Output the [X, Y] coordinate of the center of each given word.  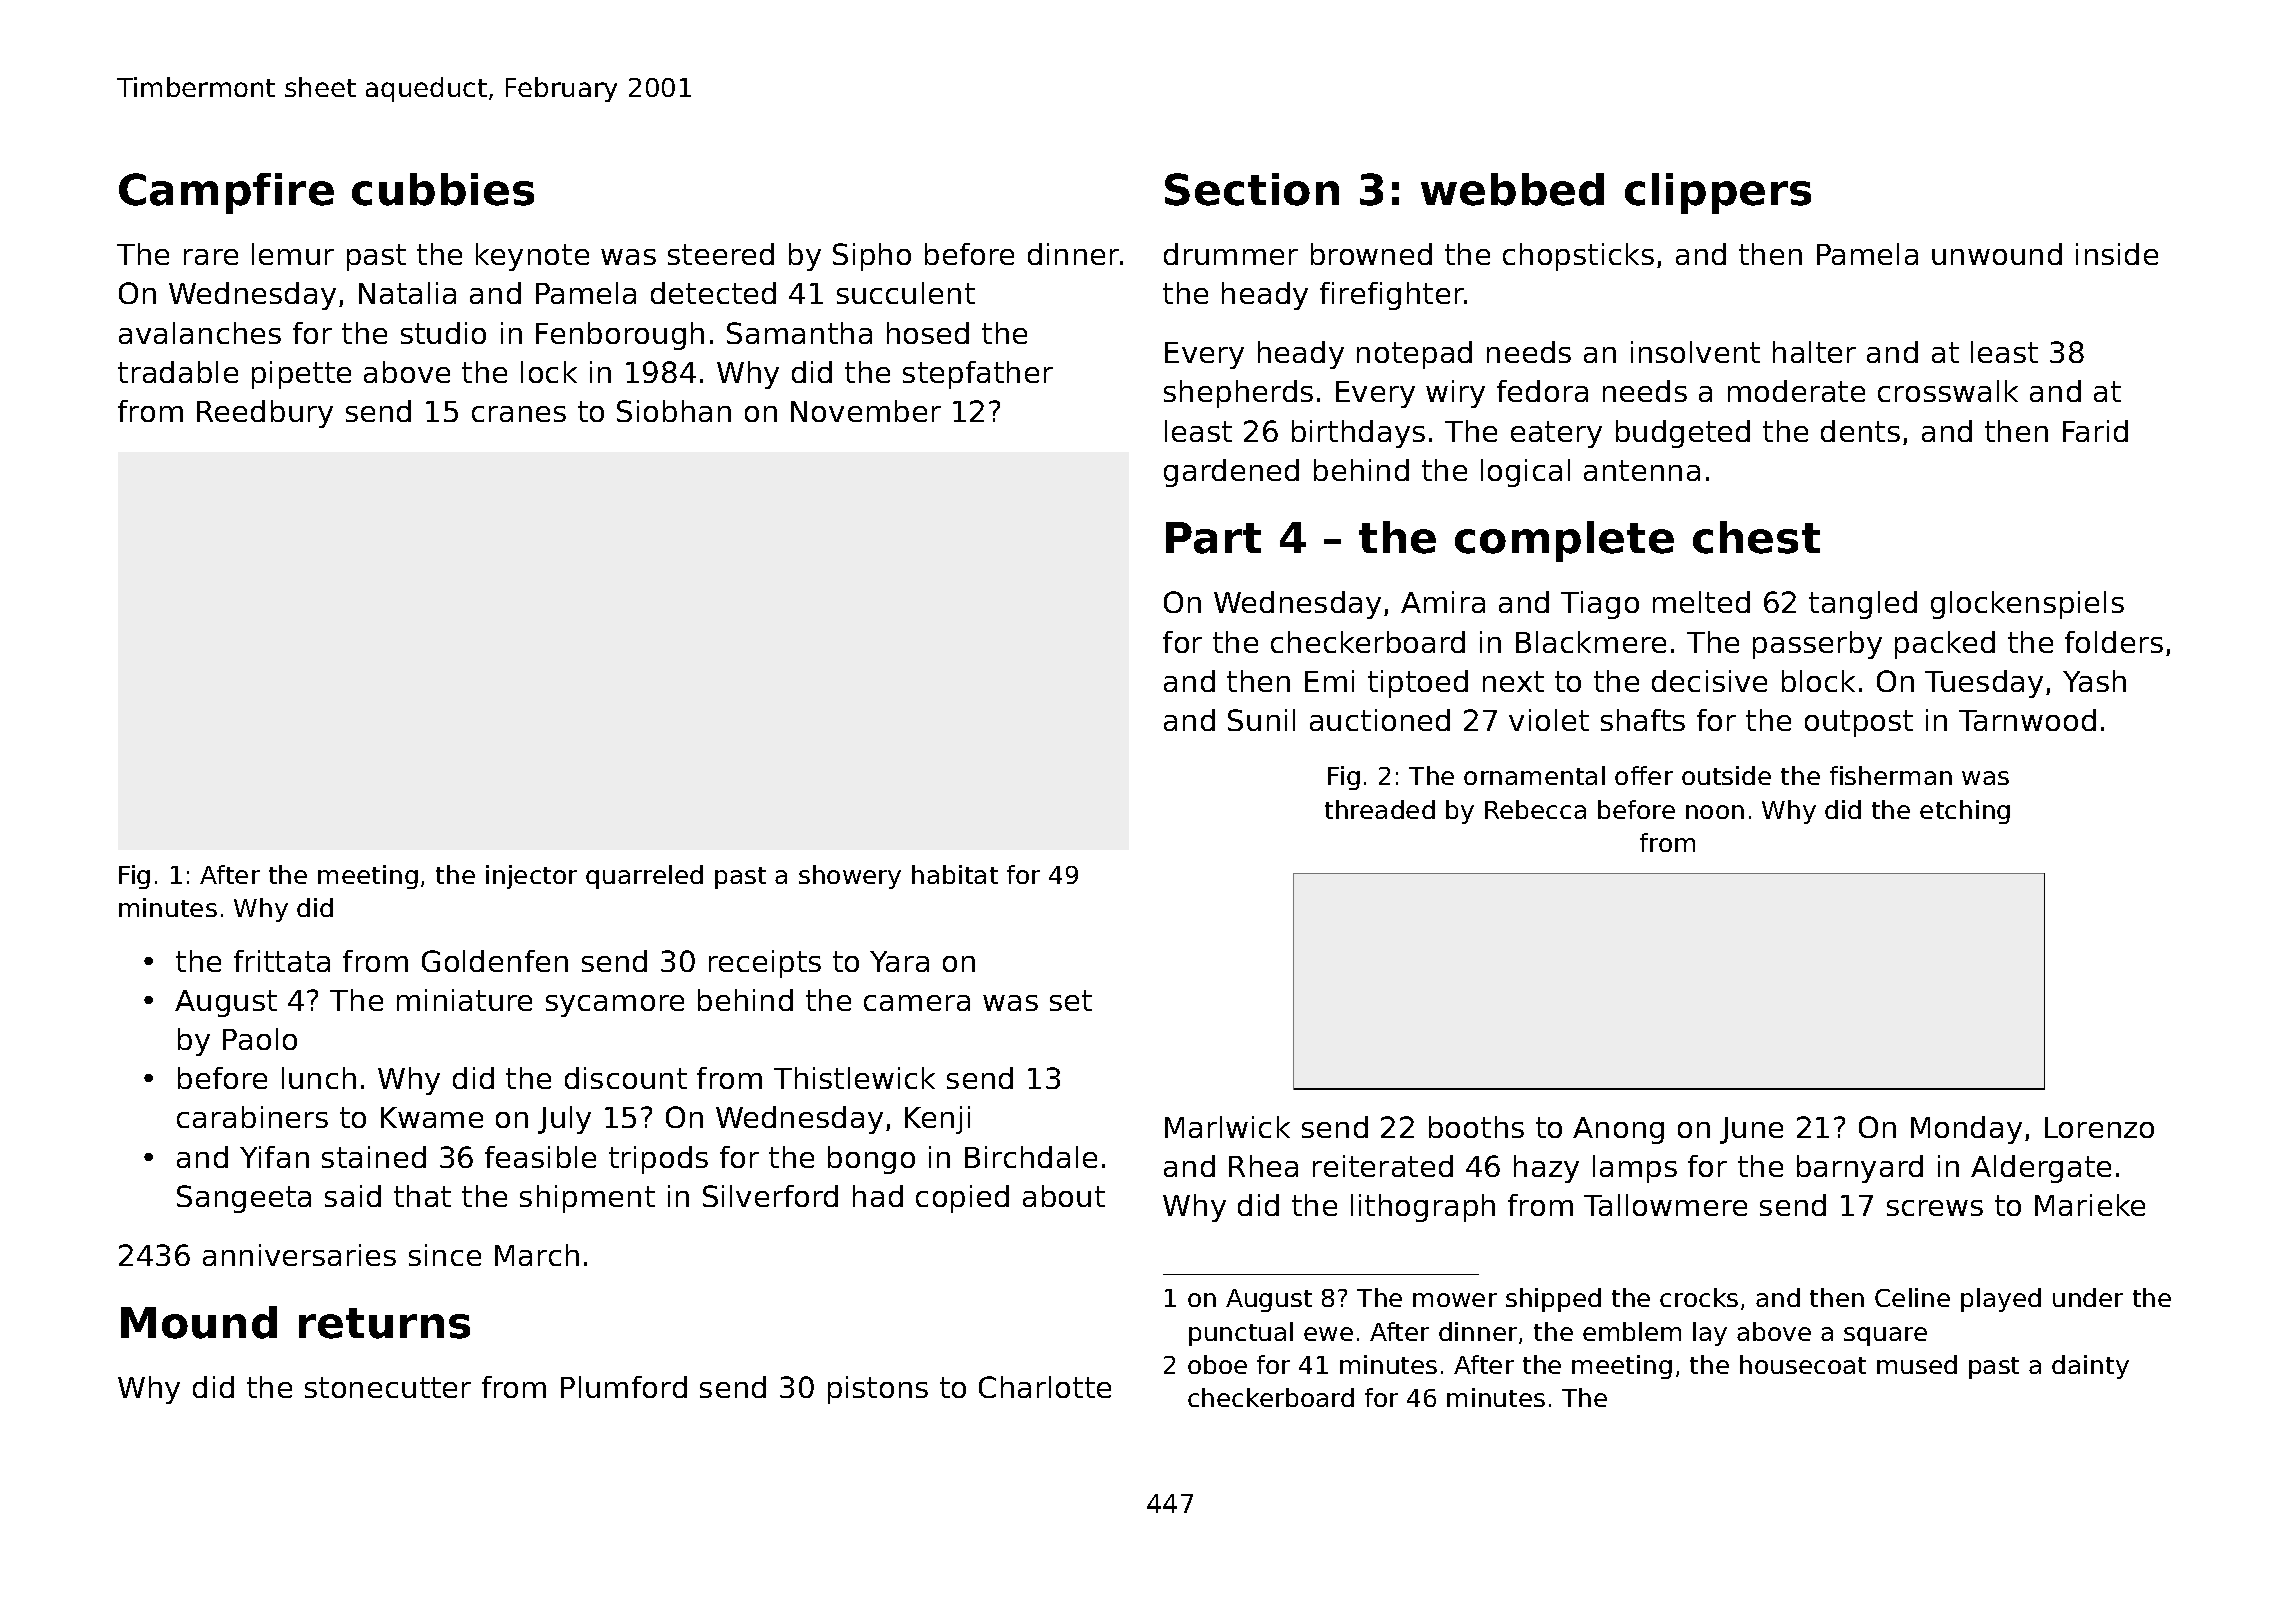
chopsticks [1578, 257]
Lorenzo [2099, 1127]
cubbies [443, 189]
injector [531, 877]
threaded [1380, 809]
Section [1252, 189]
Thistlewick [854, 1078]
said [353, 1196]
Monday [1966, 1130]
